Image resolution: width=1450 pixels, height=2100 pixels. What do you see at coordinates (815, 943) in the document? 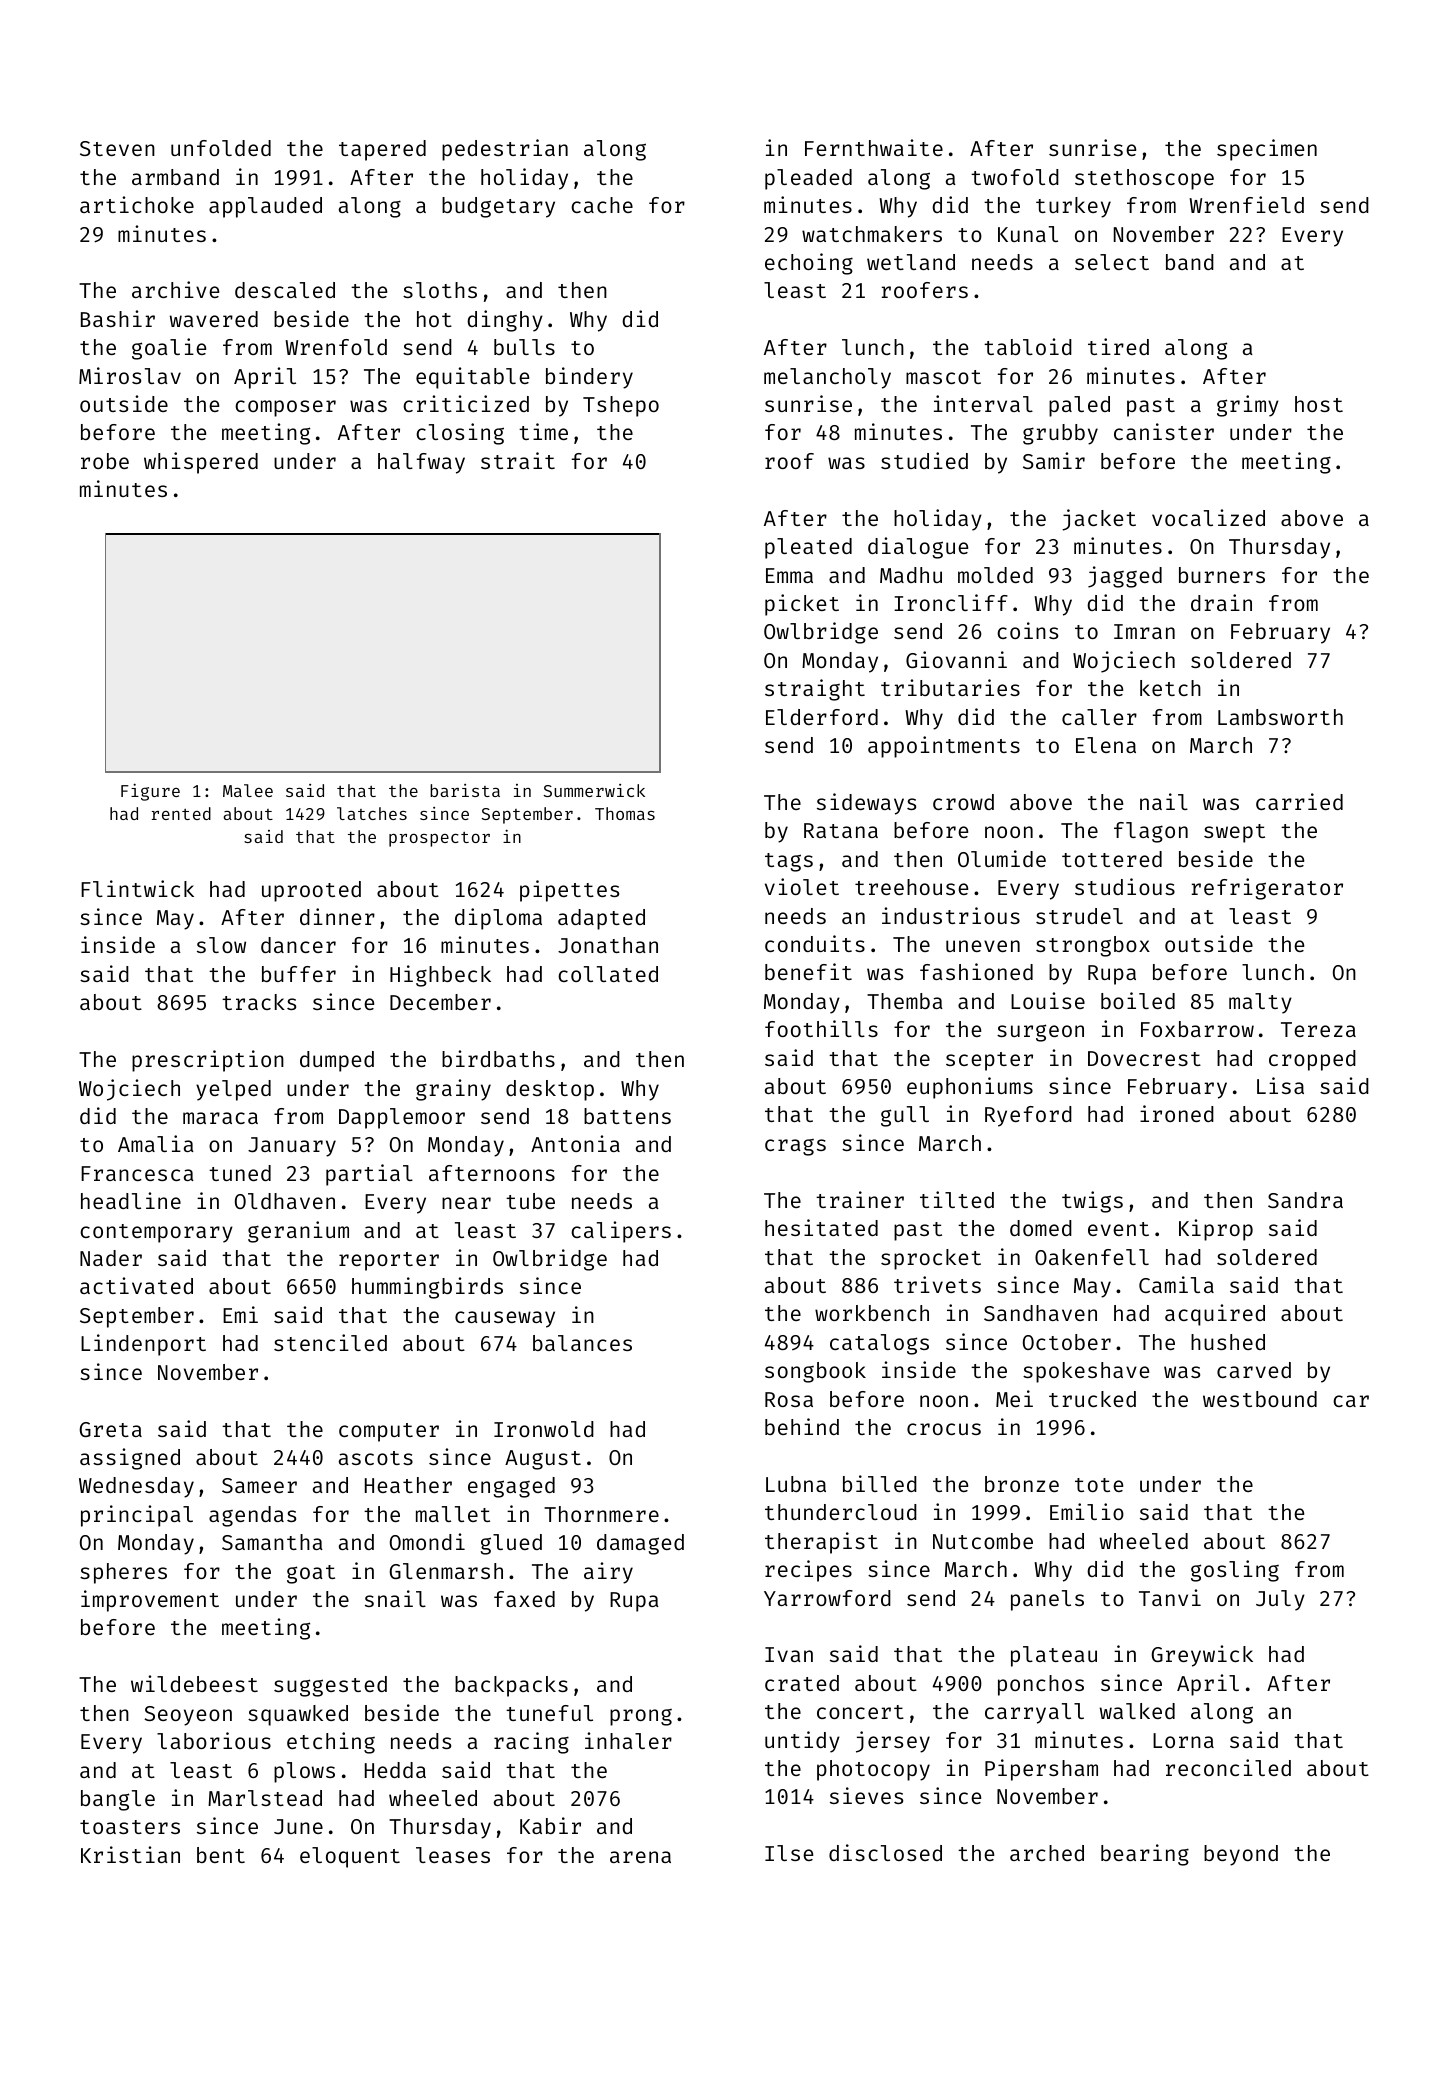
I see `conduits` at bounding box center [815, 943].
